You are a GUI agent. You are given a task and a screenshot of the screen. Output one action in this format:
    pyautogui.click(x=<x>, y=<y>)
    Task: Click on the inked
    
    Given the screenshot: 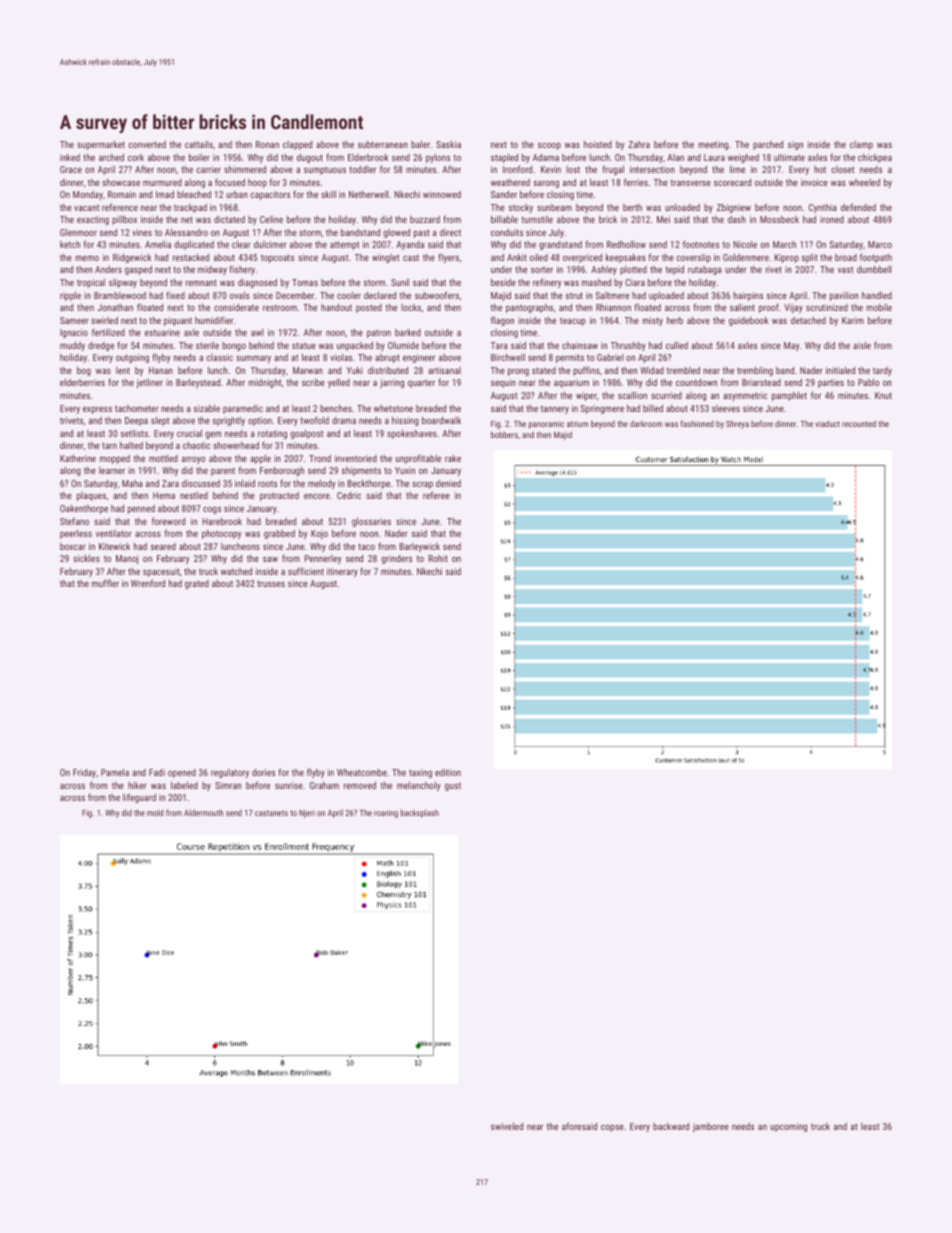 What is the action you would take?
    pyautogui.click(x=70, y=157)
